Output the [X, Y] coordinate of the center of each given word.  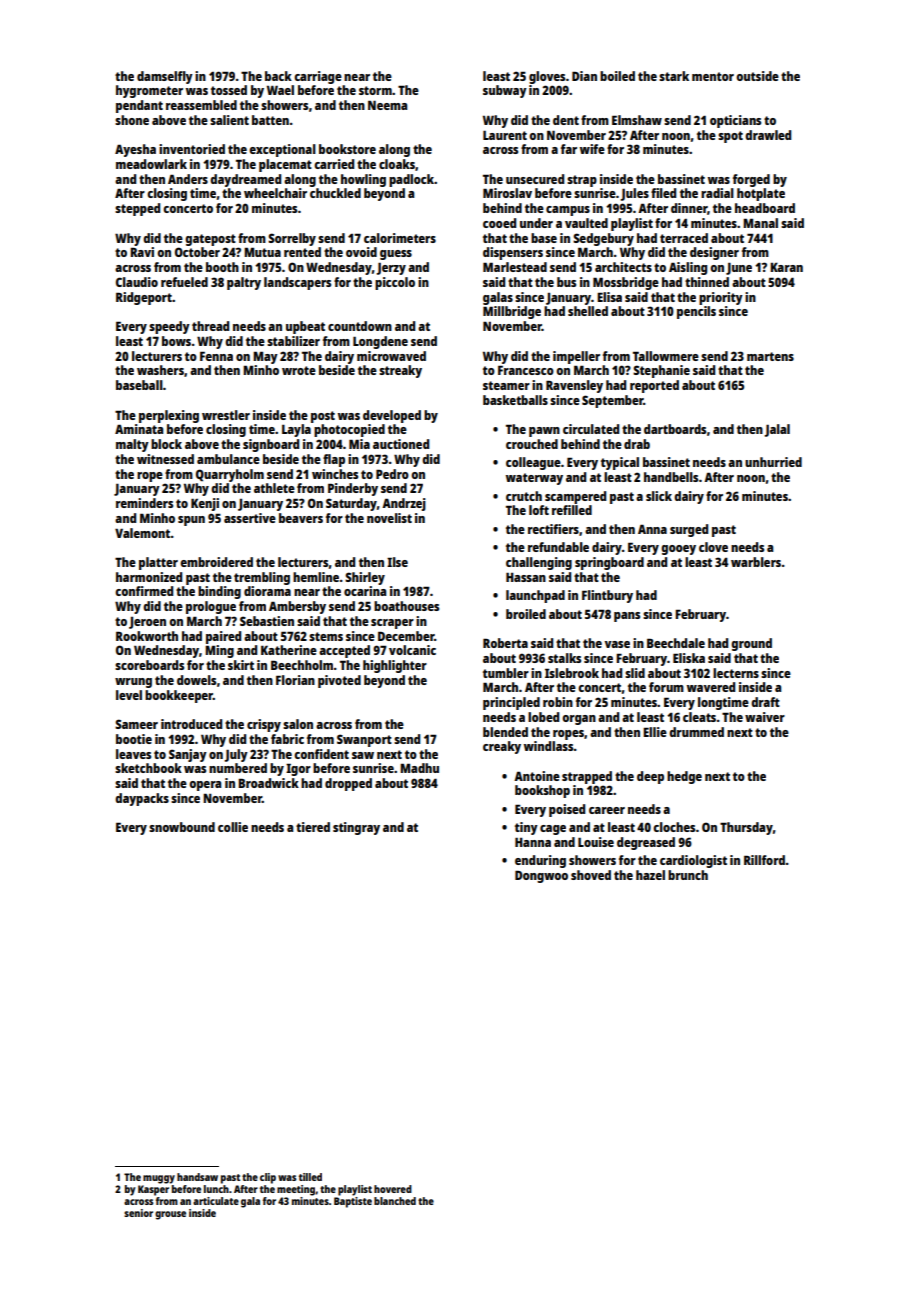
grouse [170, 1215]
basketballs [515, 400]
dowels [196, 680]
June [739, 269]
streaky [400, 371]
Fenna [216, 356]
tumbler [506, 673]
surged [689, 530]
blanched [395, 1201]
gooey [678, 550]
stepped [137, 209]
